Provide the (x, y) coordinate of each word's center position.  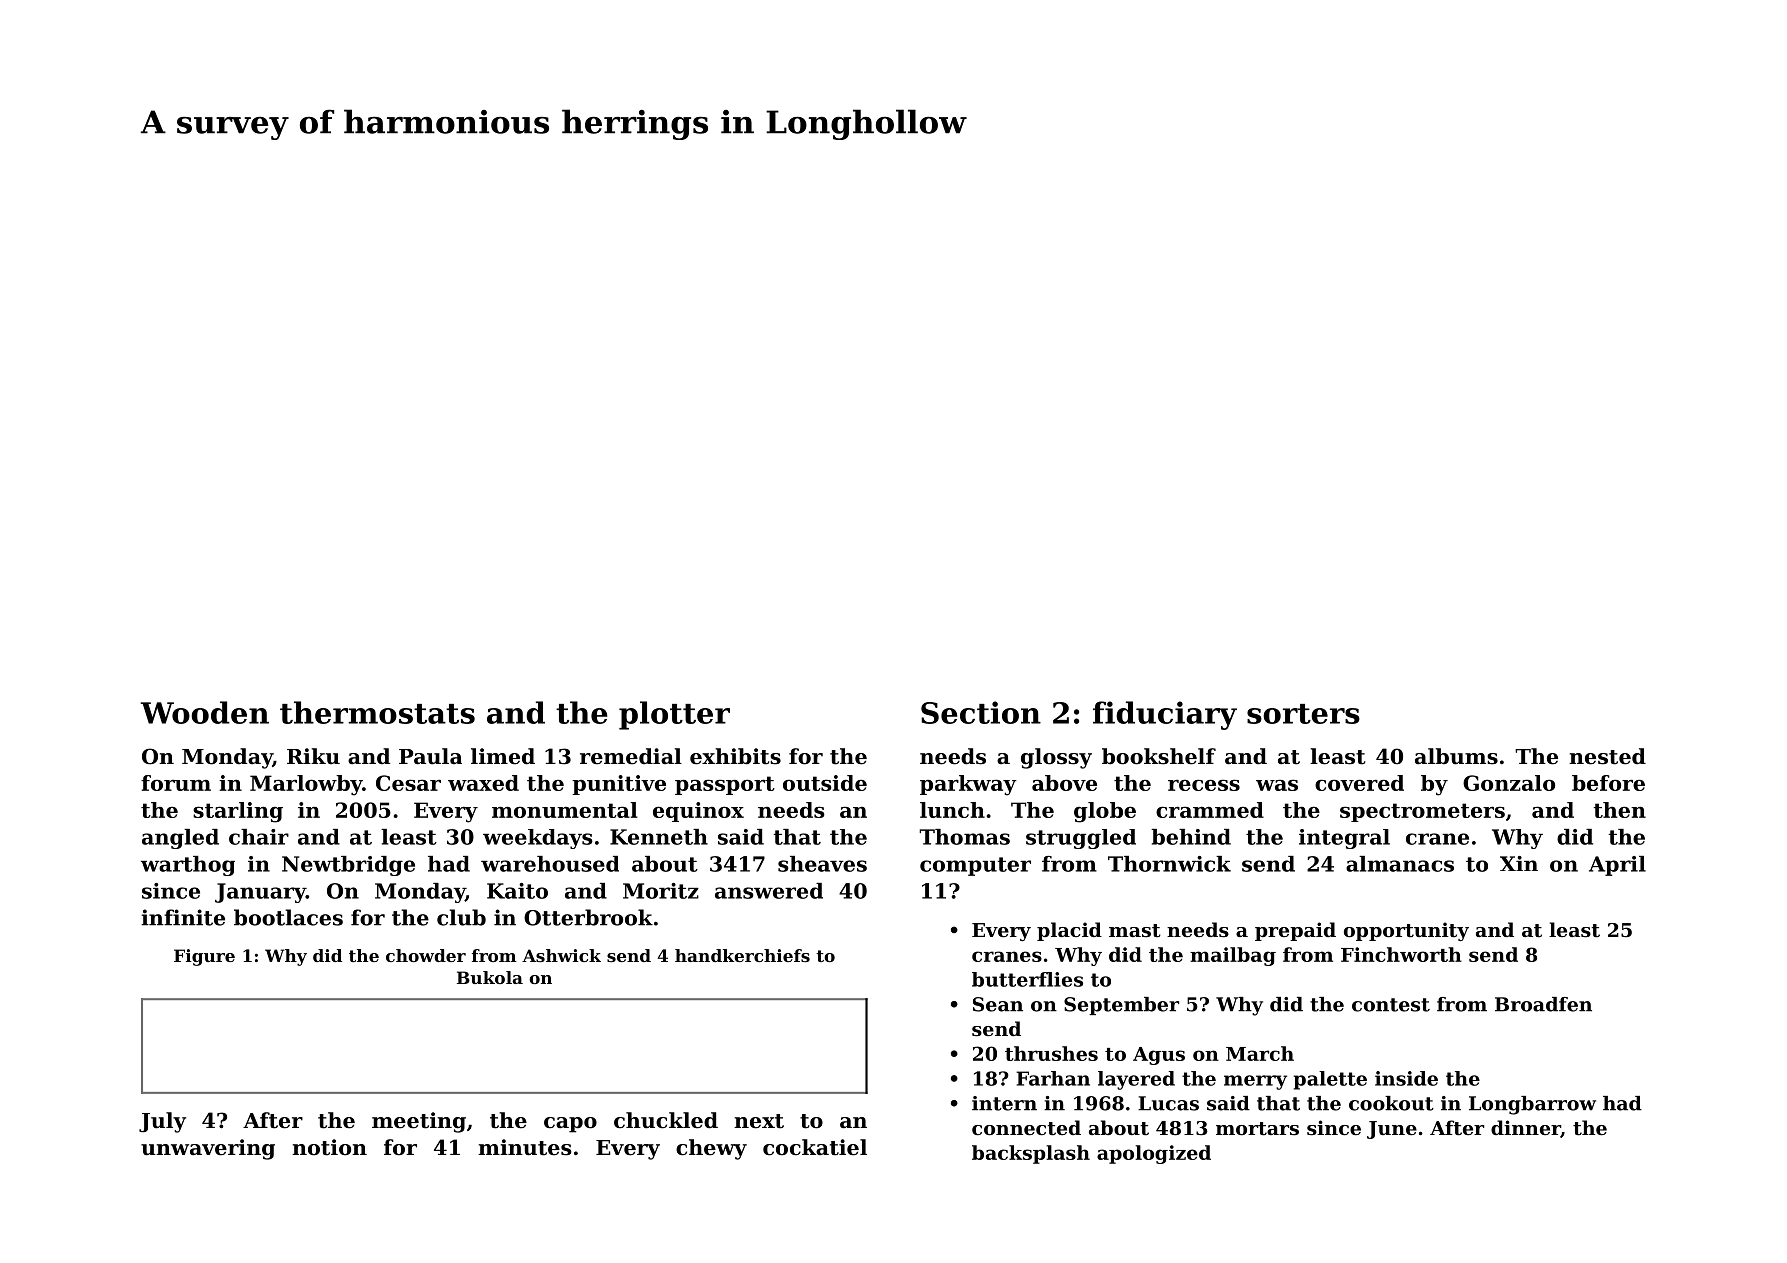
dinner (1526, 1129)
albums (1456, 756)
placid (1069, 931)
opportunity (1406, 931)
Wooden (204, 712)
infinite (183, 917)
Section (981, 712)
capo (570, 1125)
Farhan (1053, 1078)
